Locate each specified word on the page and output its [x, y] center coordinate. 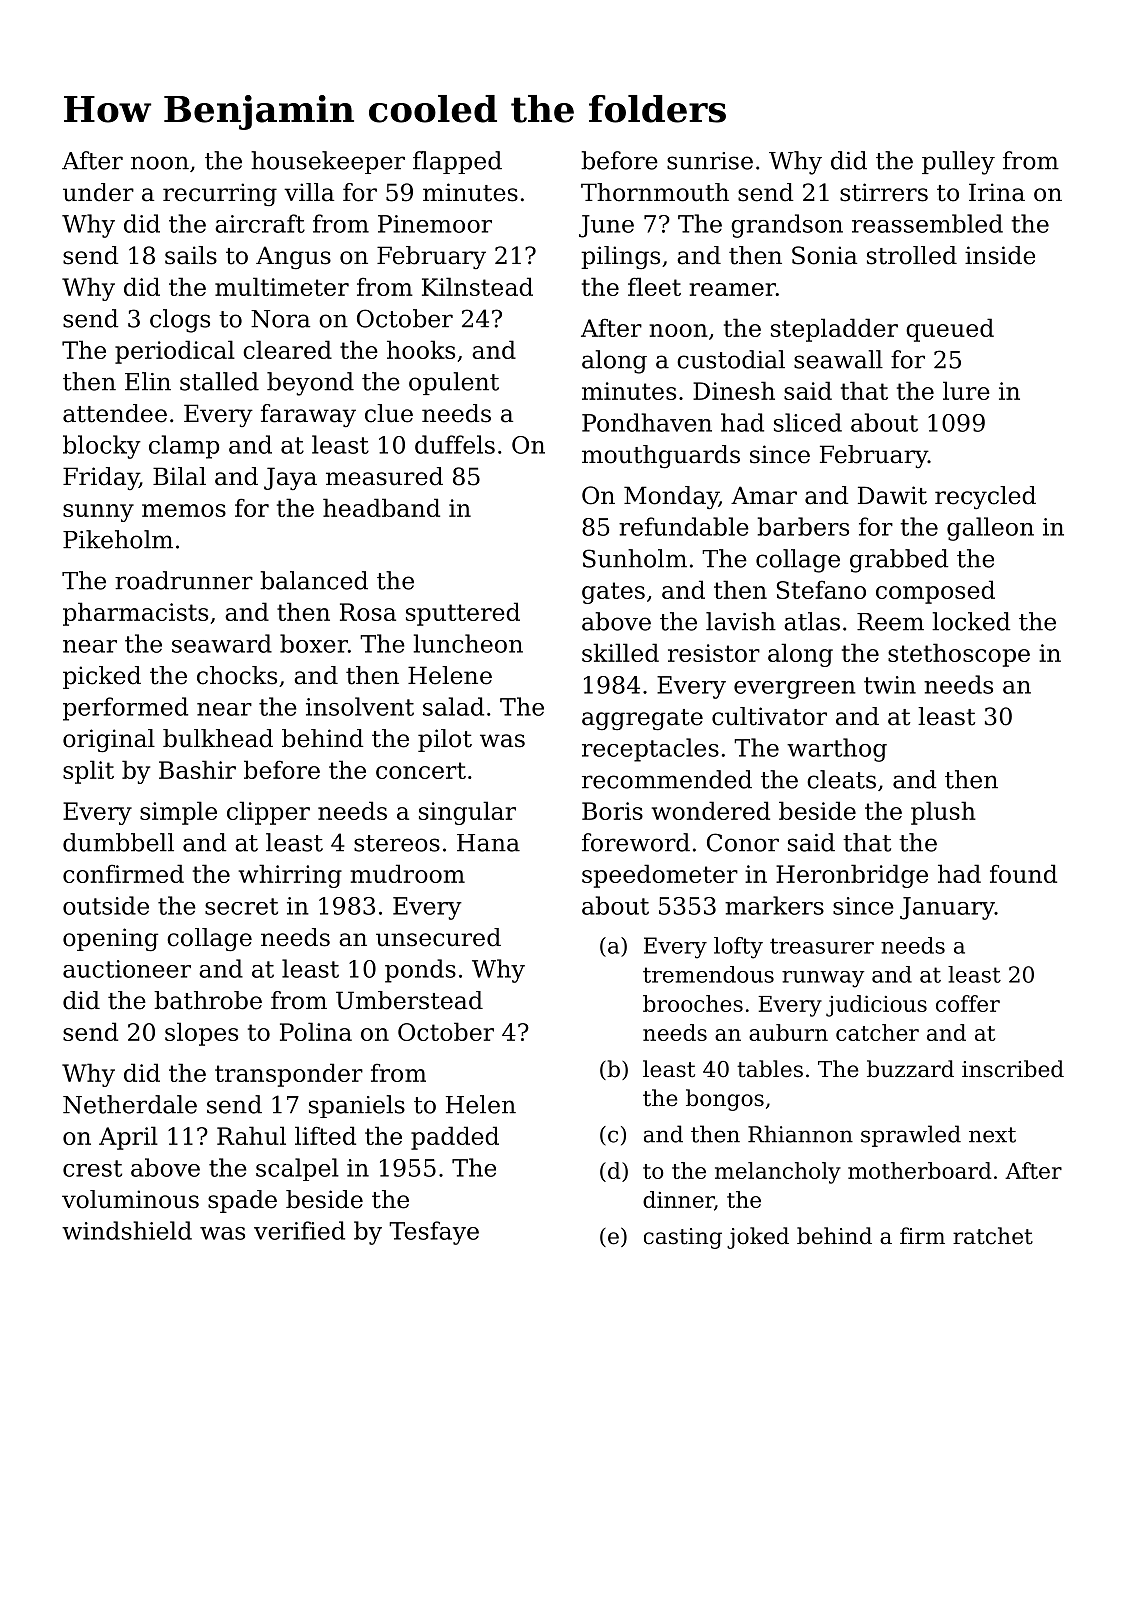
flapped [457, 162]
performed [125, 709]
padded [455, 1138]
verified [299, 1230]
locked [971, 621]
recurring [220, 194]
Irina [997, 192]
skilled [620, 652]
